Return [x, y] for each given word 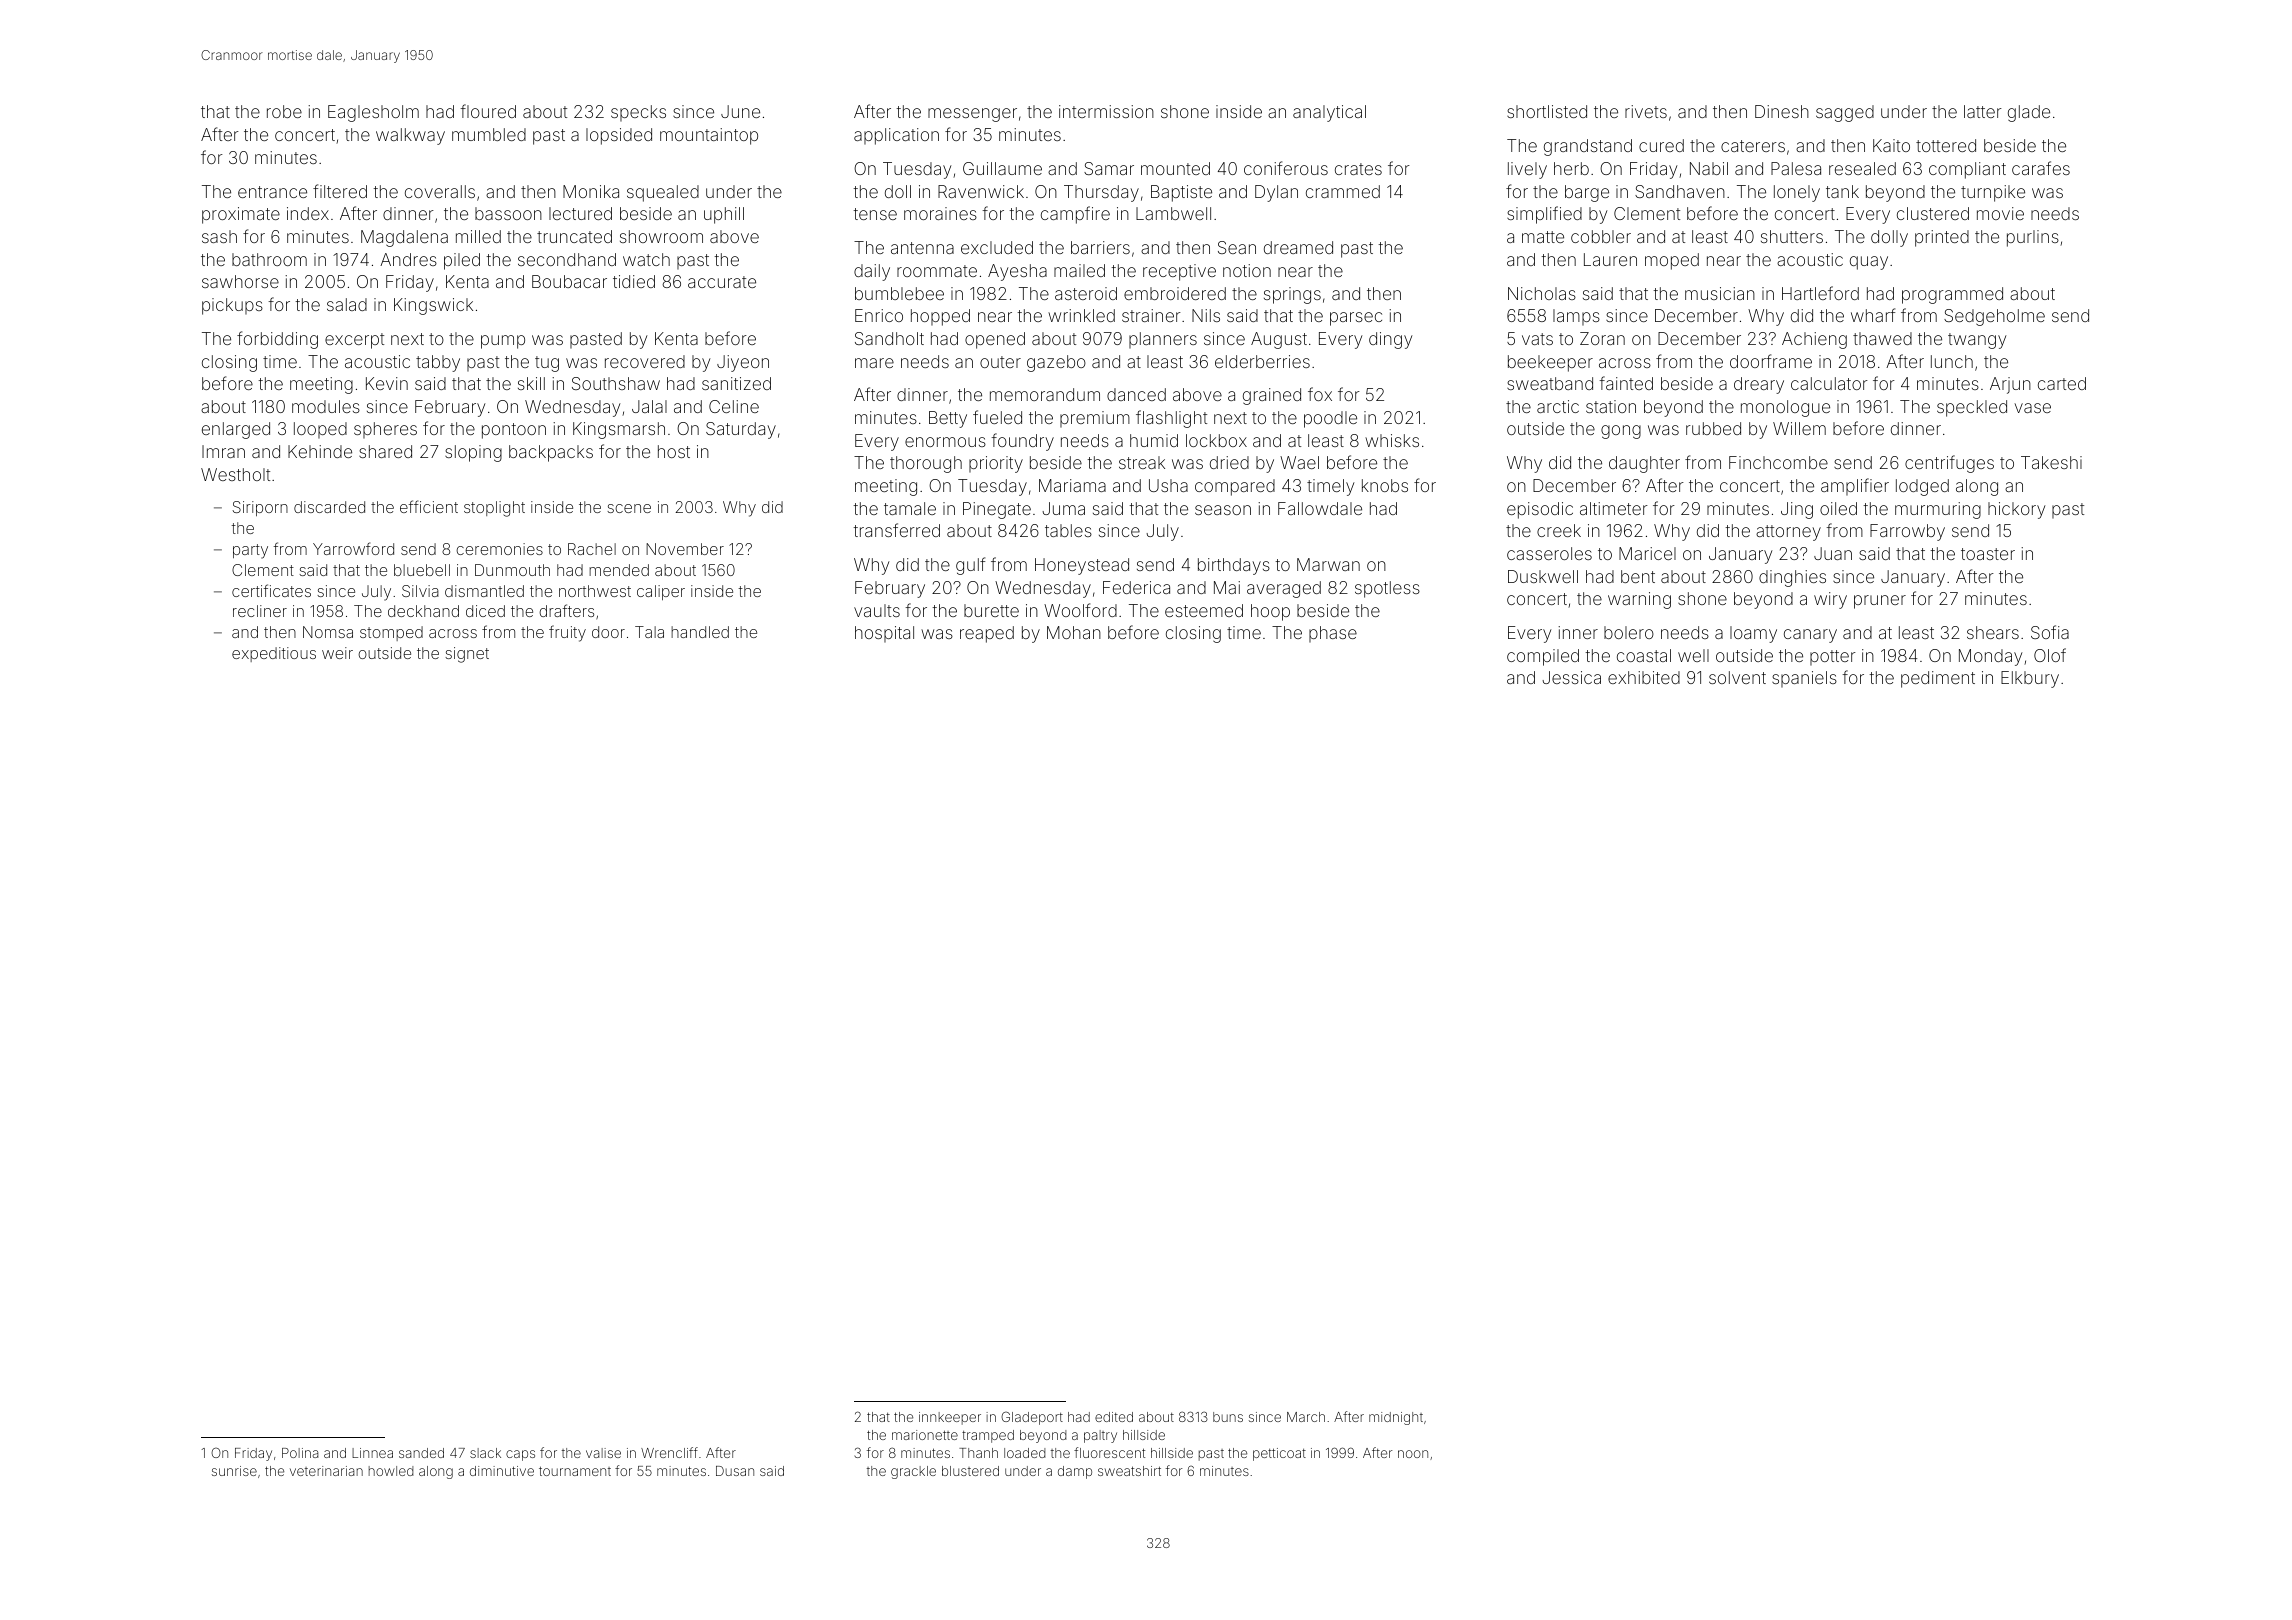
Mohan [1074, 632]
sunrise [234, 1471]
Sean [1237, 247]
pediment [1938, 679]
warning [1639, 600]
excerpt [354, 341]
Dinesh [1782, 111]
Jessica [1571, 677]
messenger [972, 115]
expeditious [274, 654]
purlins [2033, 238]
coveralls [440, 191]
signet [467, 655]
